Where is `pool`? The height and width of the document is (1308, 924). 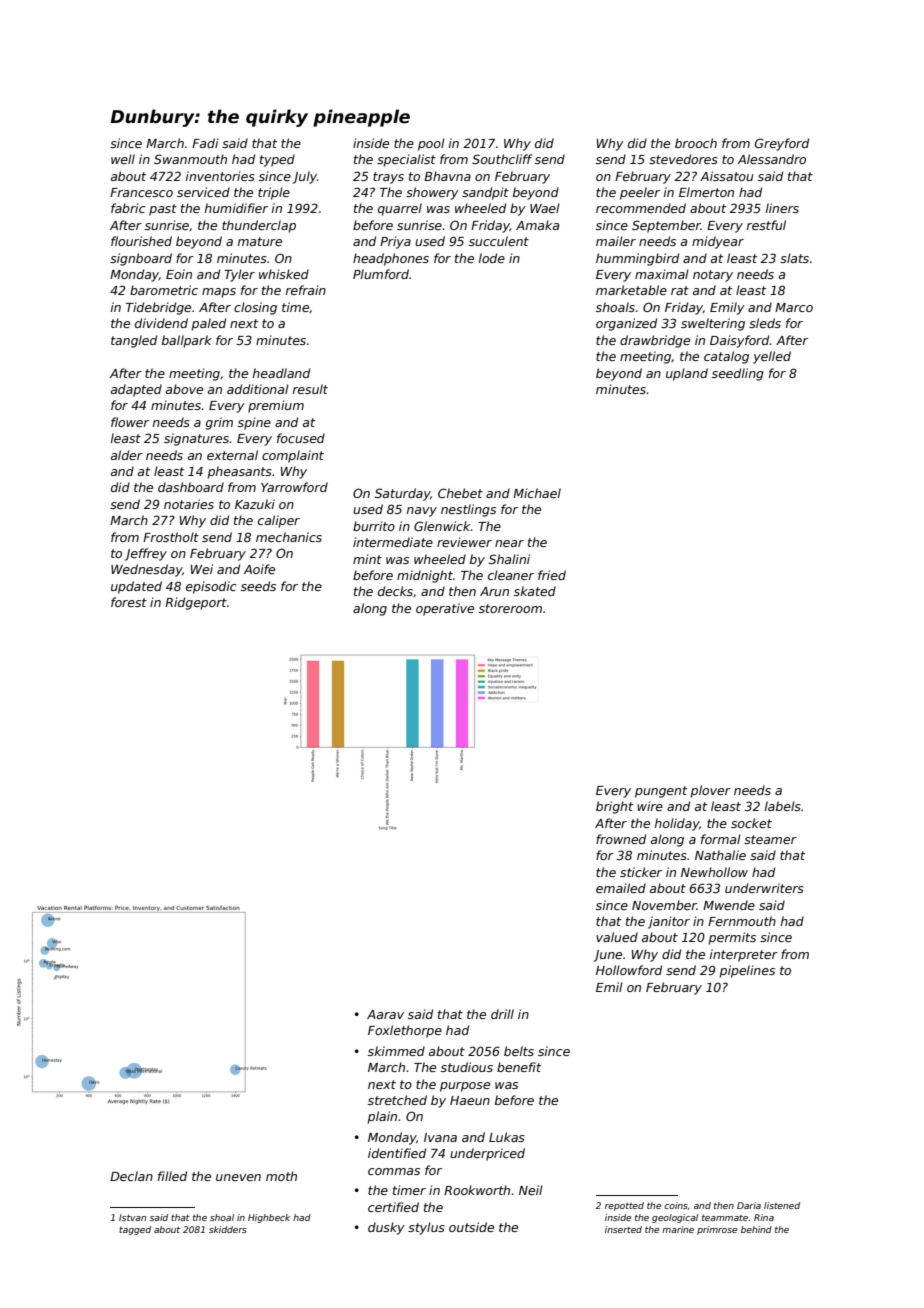
pool is located at coordinates (431, 144).
